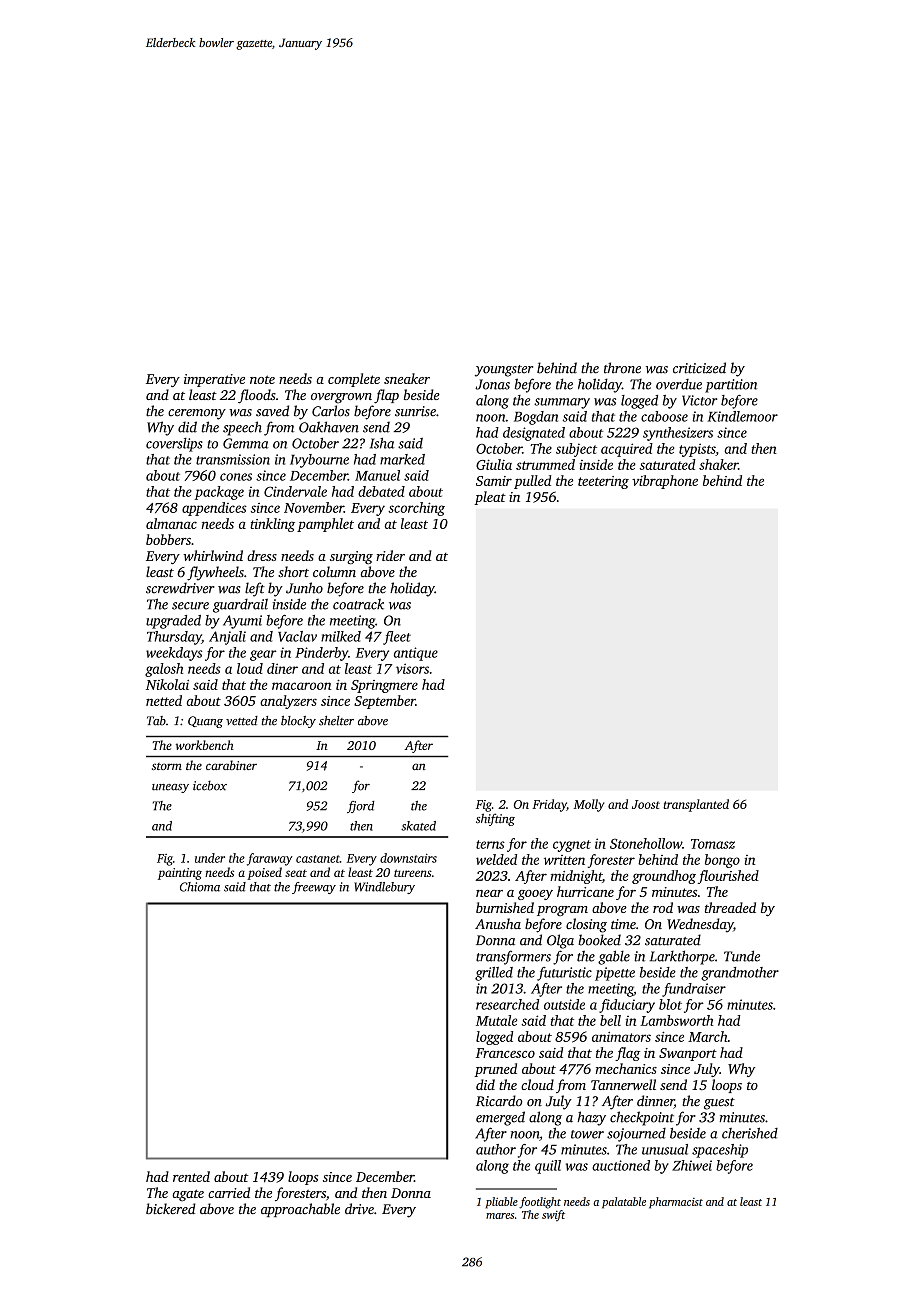  Describe the element at coordinates (646, 843) in the page. I see `Stonehollow` at that location.
